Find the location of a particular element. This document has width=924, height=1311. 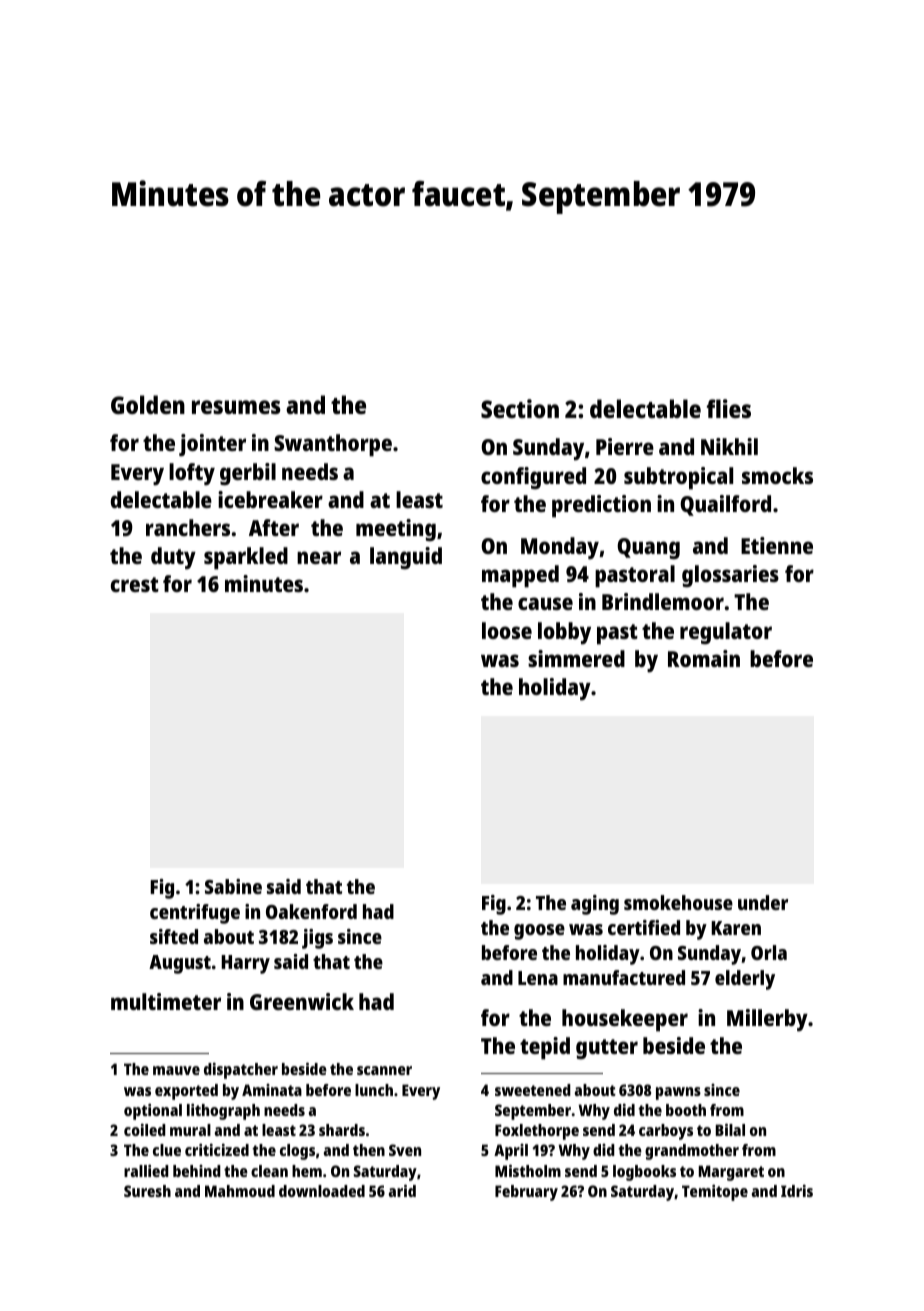

Swanthorpe is located at coordinates (333, 445).
